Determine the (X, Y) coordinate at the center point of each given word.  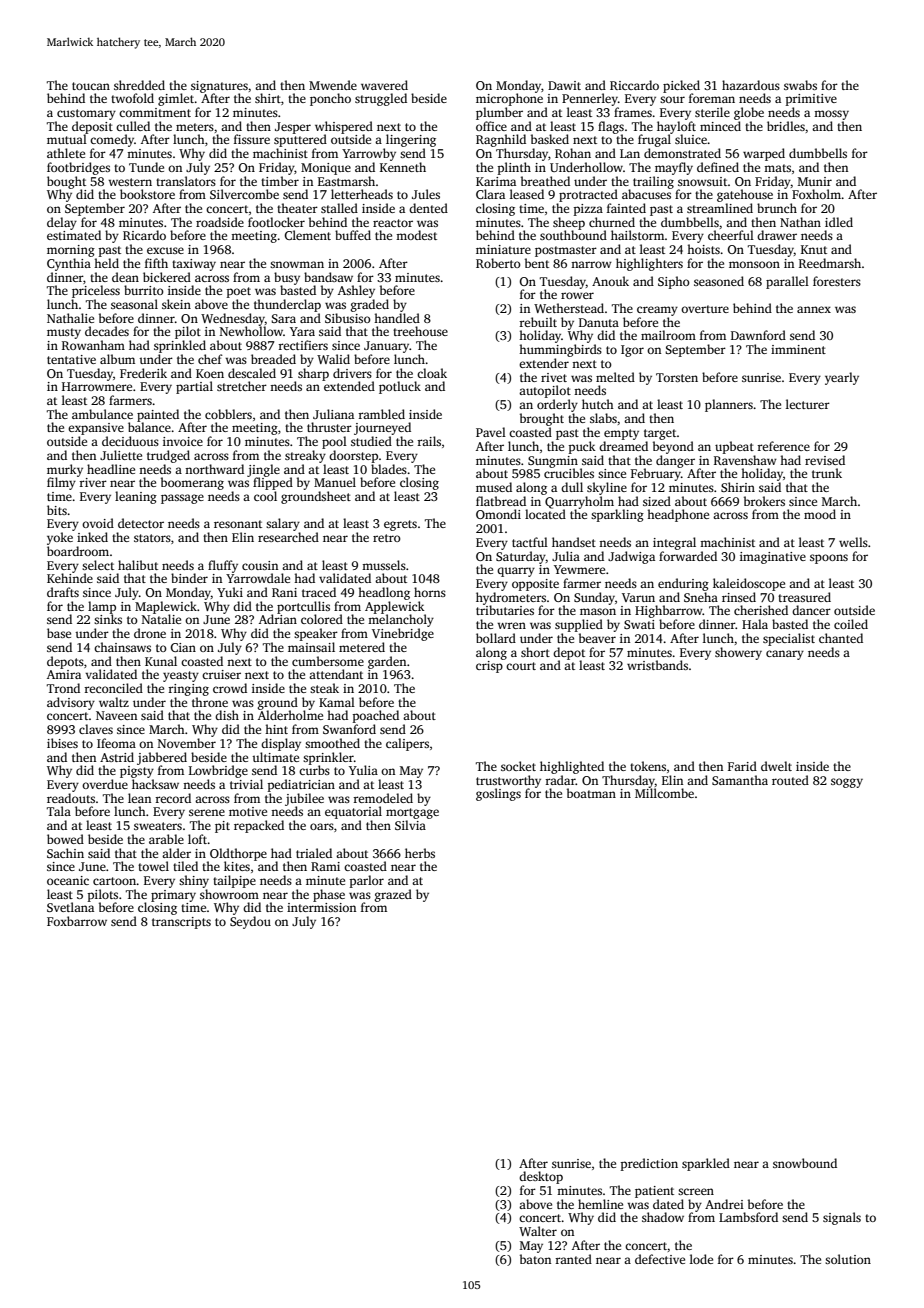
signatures (219, 87)
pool (334, 442)
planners (729, 405)
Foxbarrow (77, 921)
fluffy (223, 566)
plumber (499, 113)
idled (839, 222)
